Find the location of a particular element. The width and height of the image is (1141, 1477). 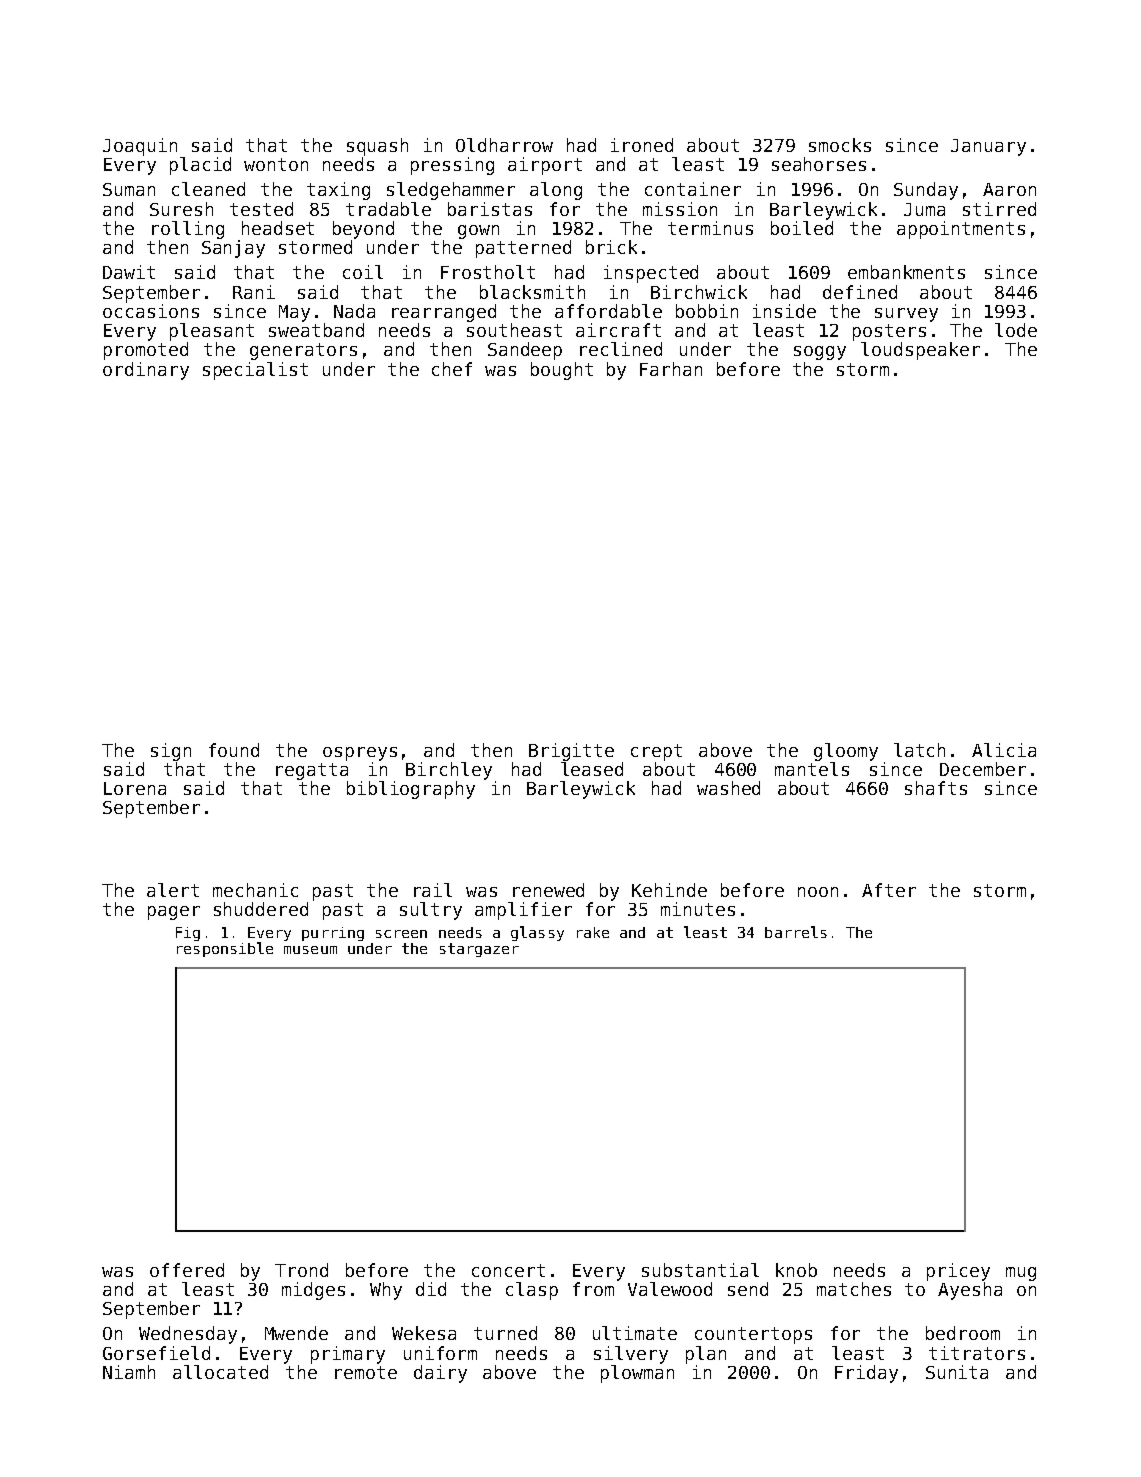

barrels is located at coordinates (796, 932).
